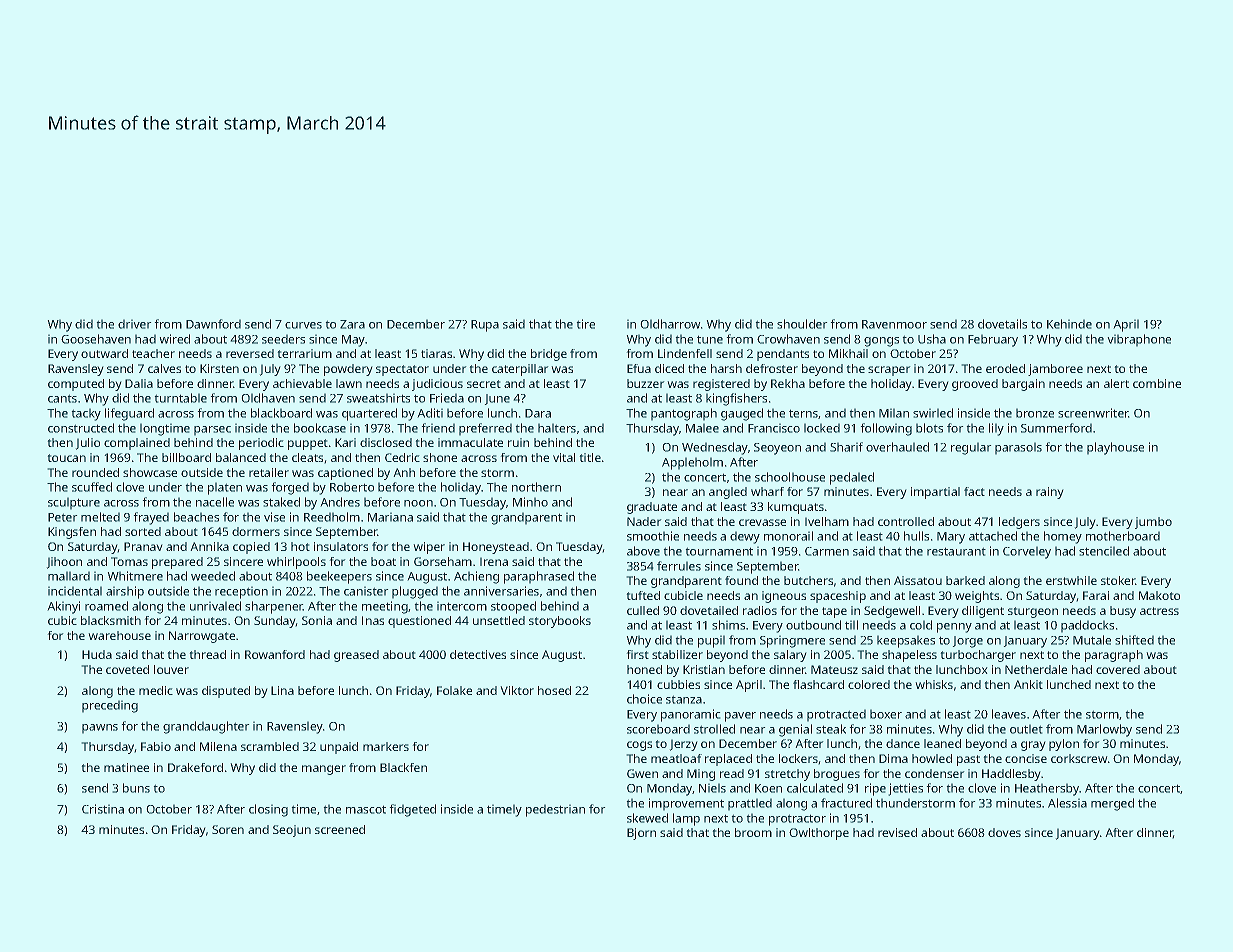  Describe the element at coordinates (977, 597) in the page. I see `weights` at that location.
